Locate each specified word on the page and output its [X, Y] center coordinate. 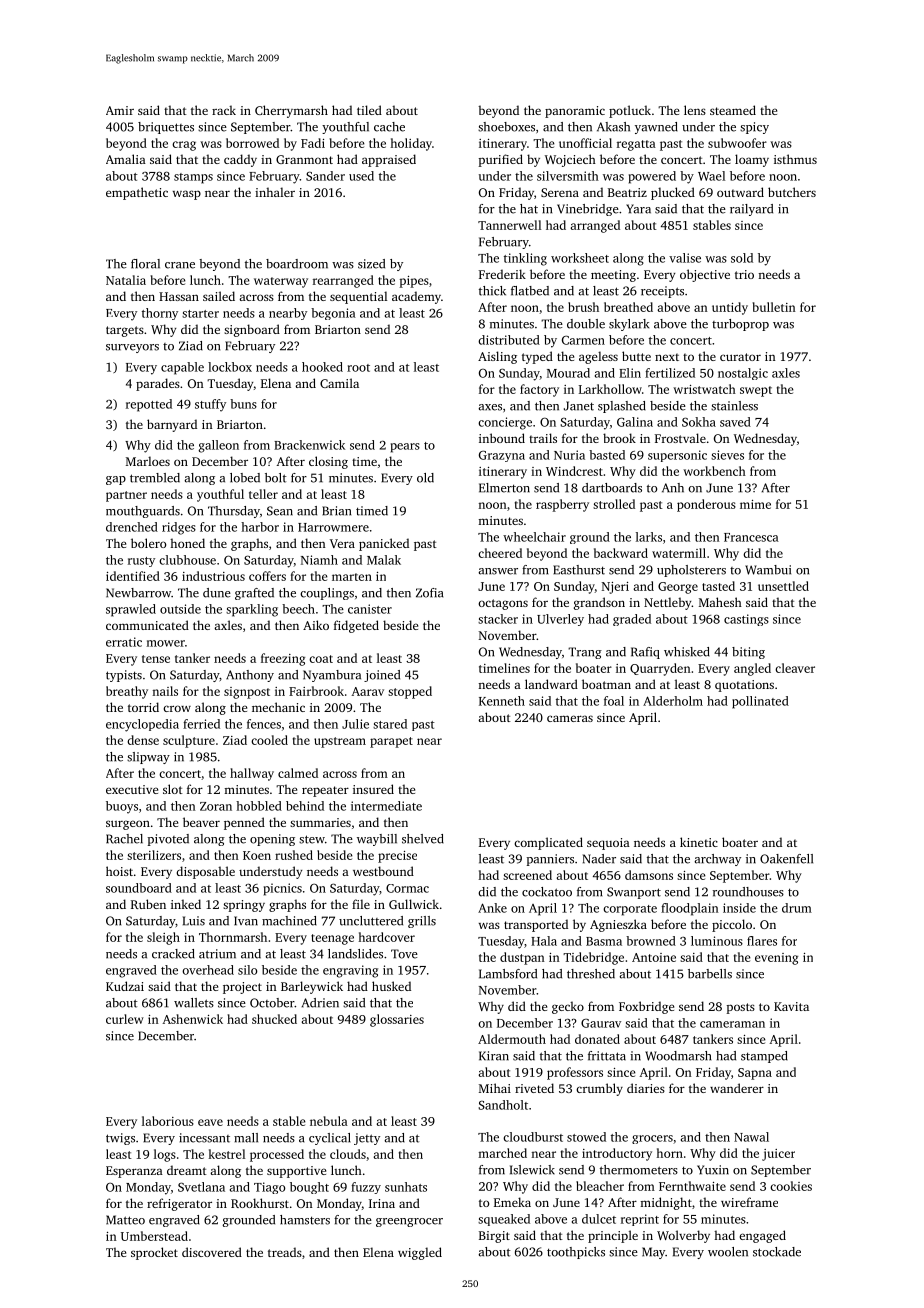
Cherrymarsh [291, 111]
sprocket [154, 1253]
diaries [646, 1088]
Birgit [494, 1237]
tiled [369, 110]
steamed [733, 110]
